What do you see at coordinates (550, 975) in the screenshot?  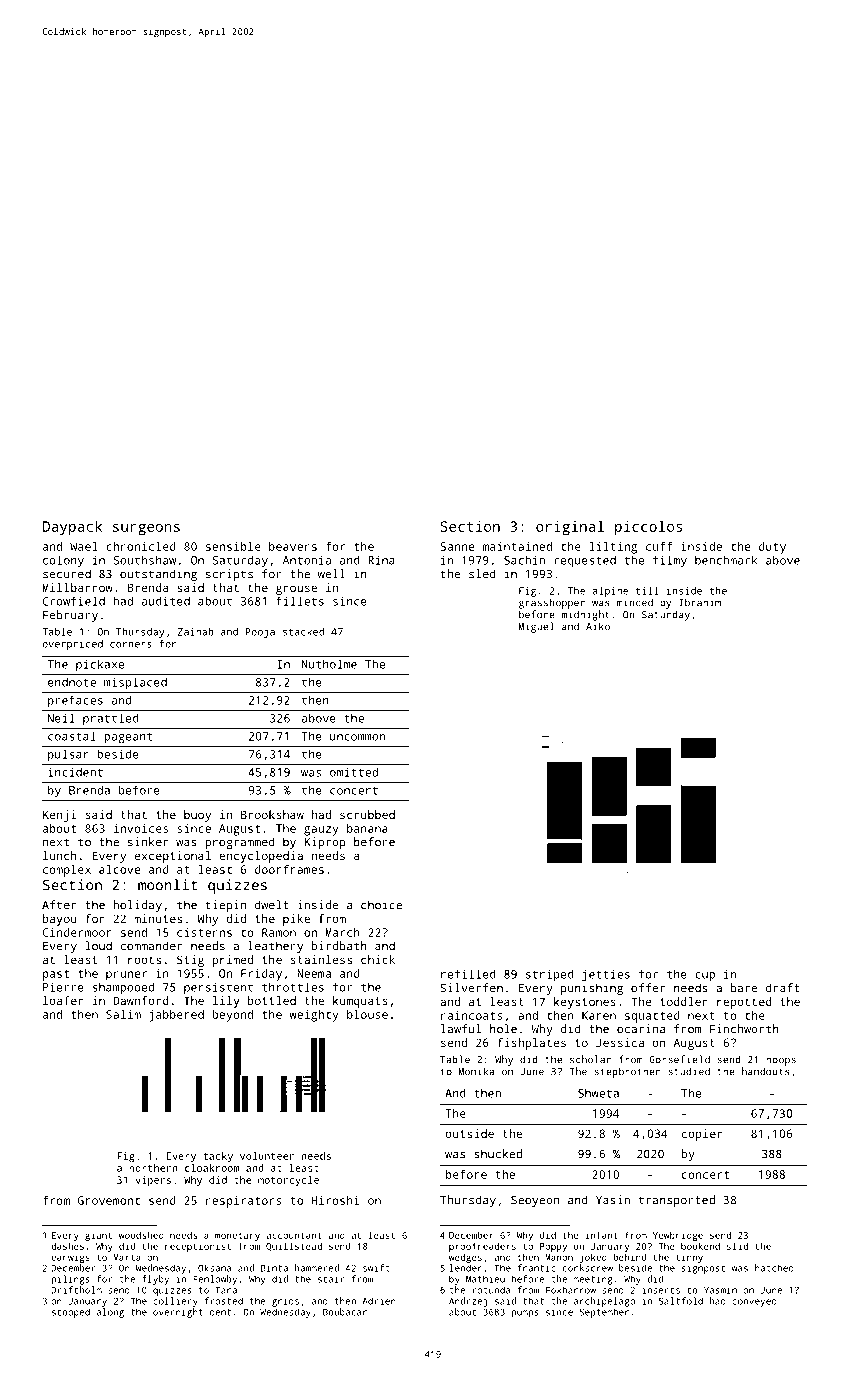 I see `striped` at bounding box center [550, 975].
